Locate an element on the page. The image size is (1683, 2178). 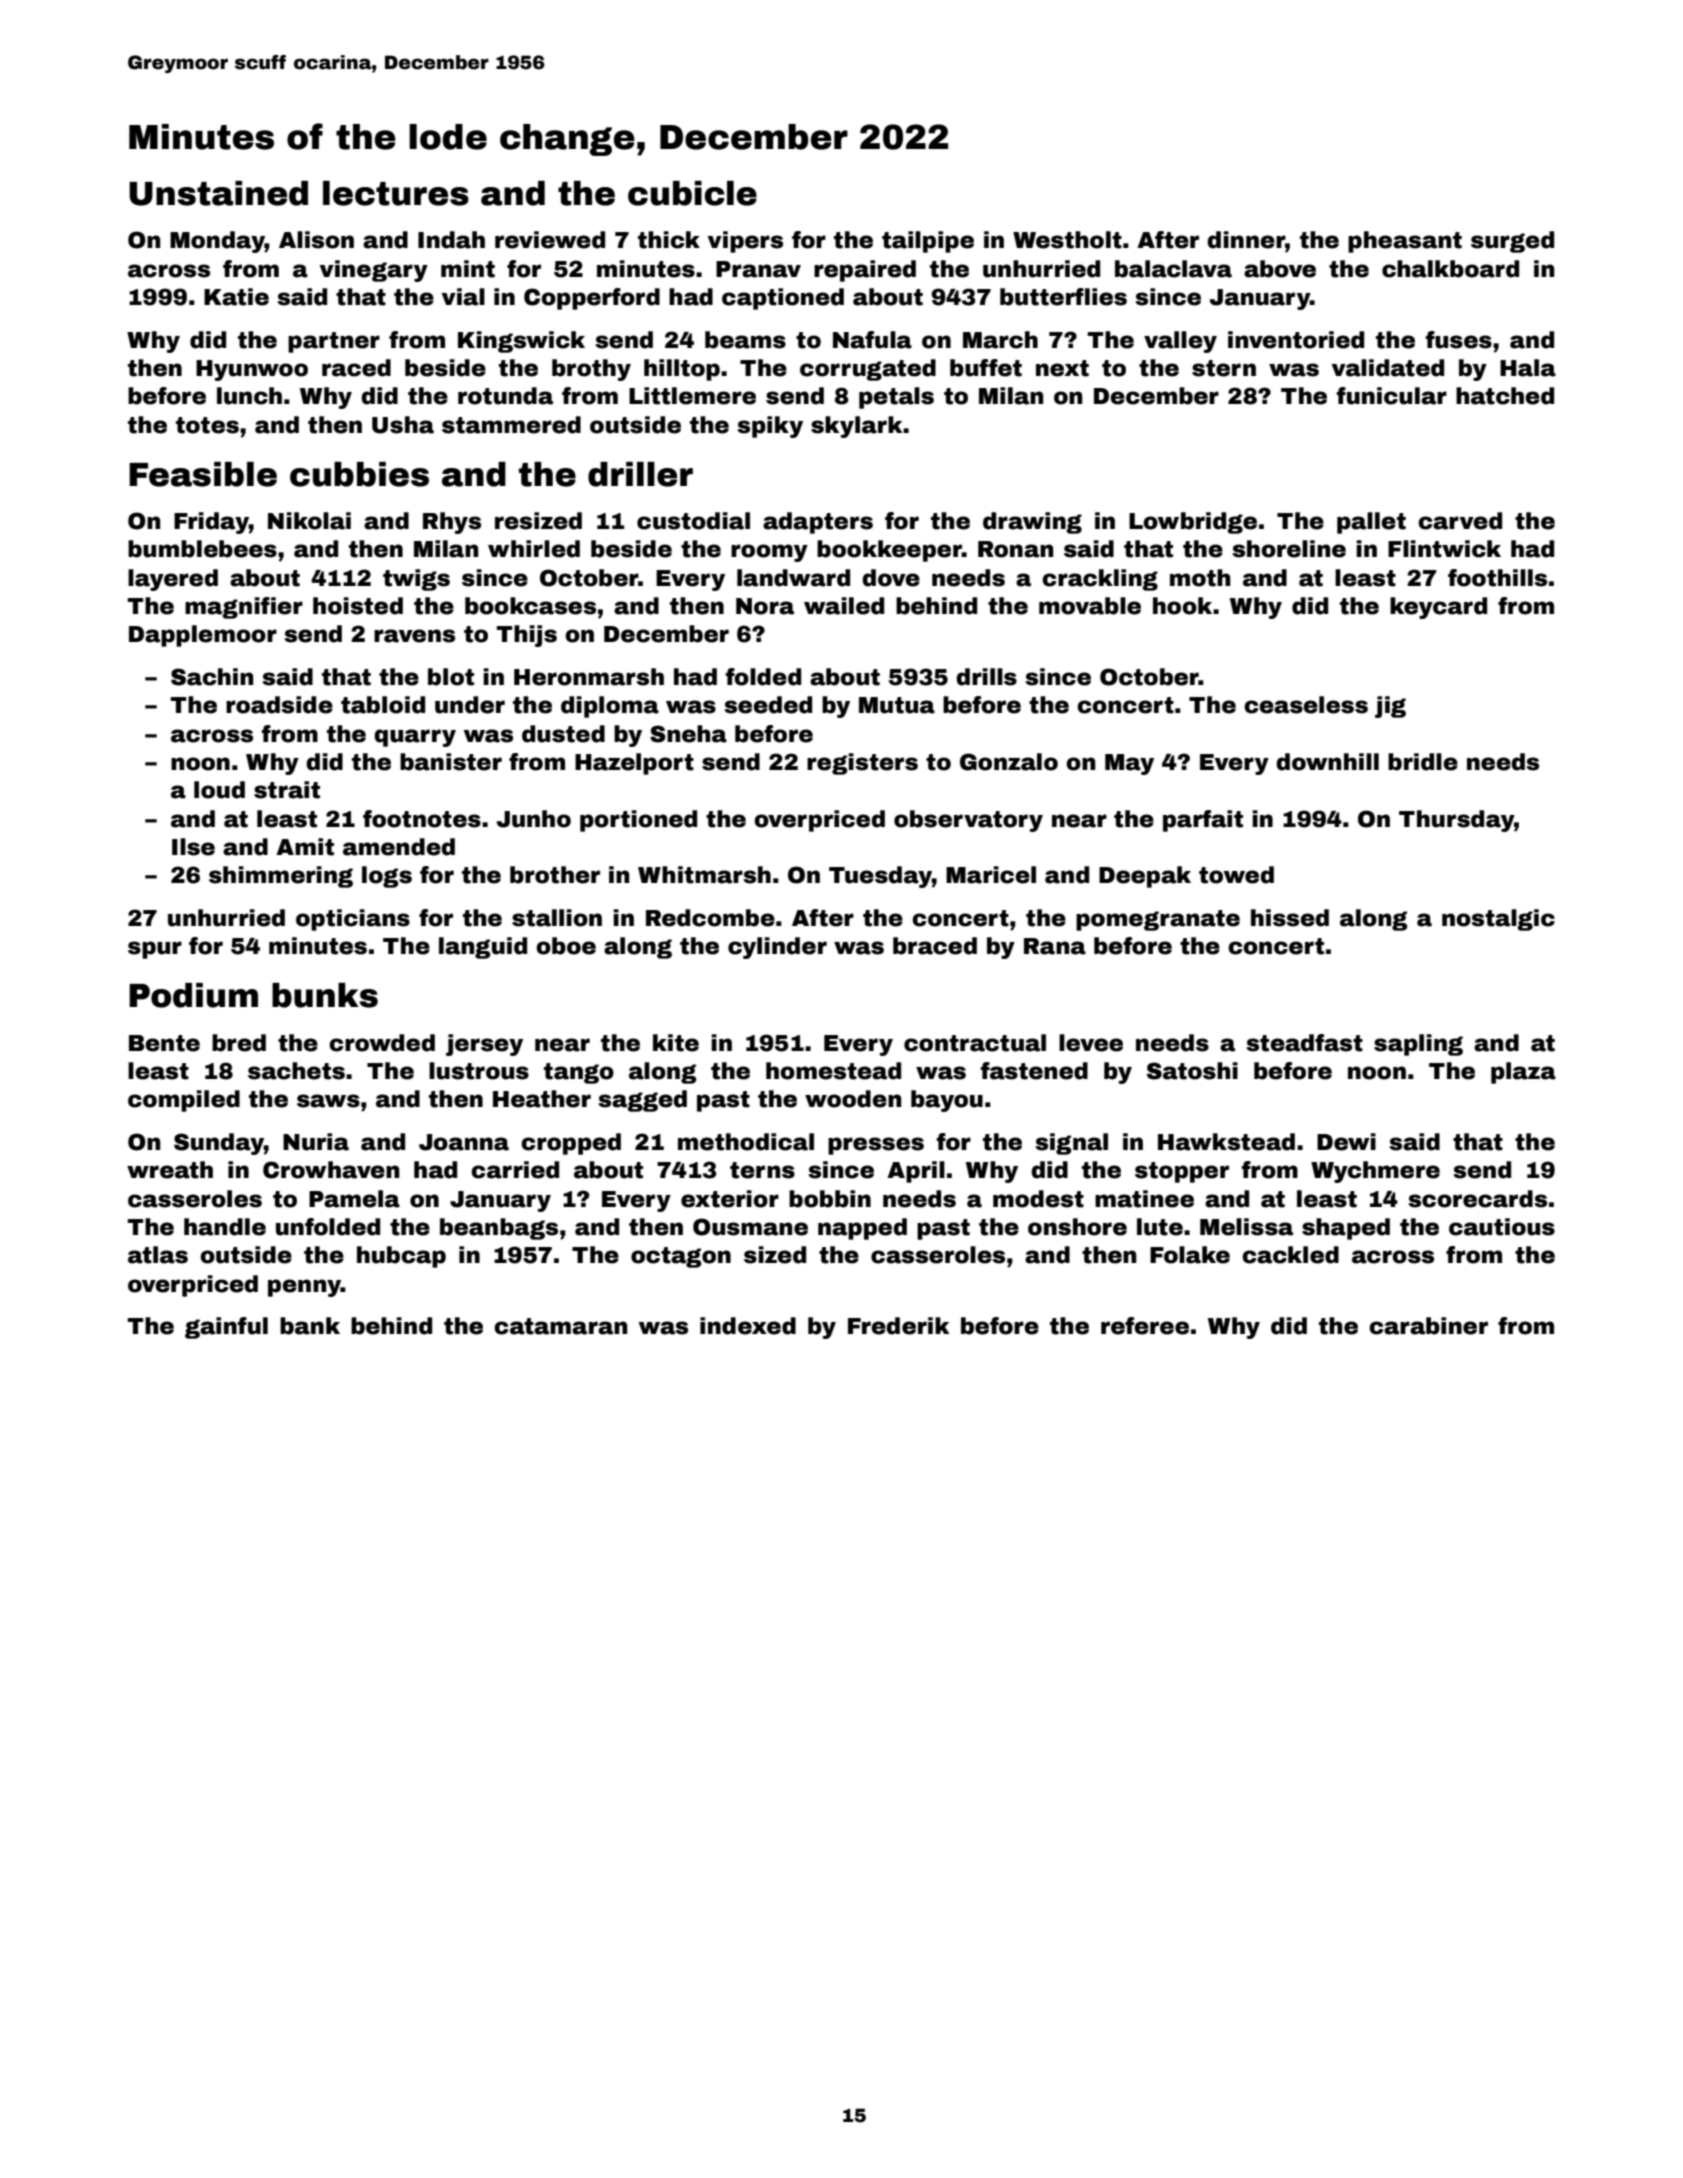
compiled is located at coordinates (184, 1101).
